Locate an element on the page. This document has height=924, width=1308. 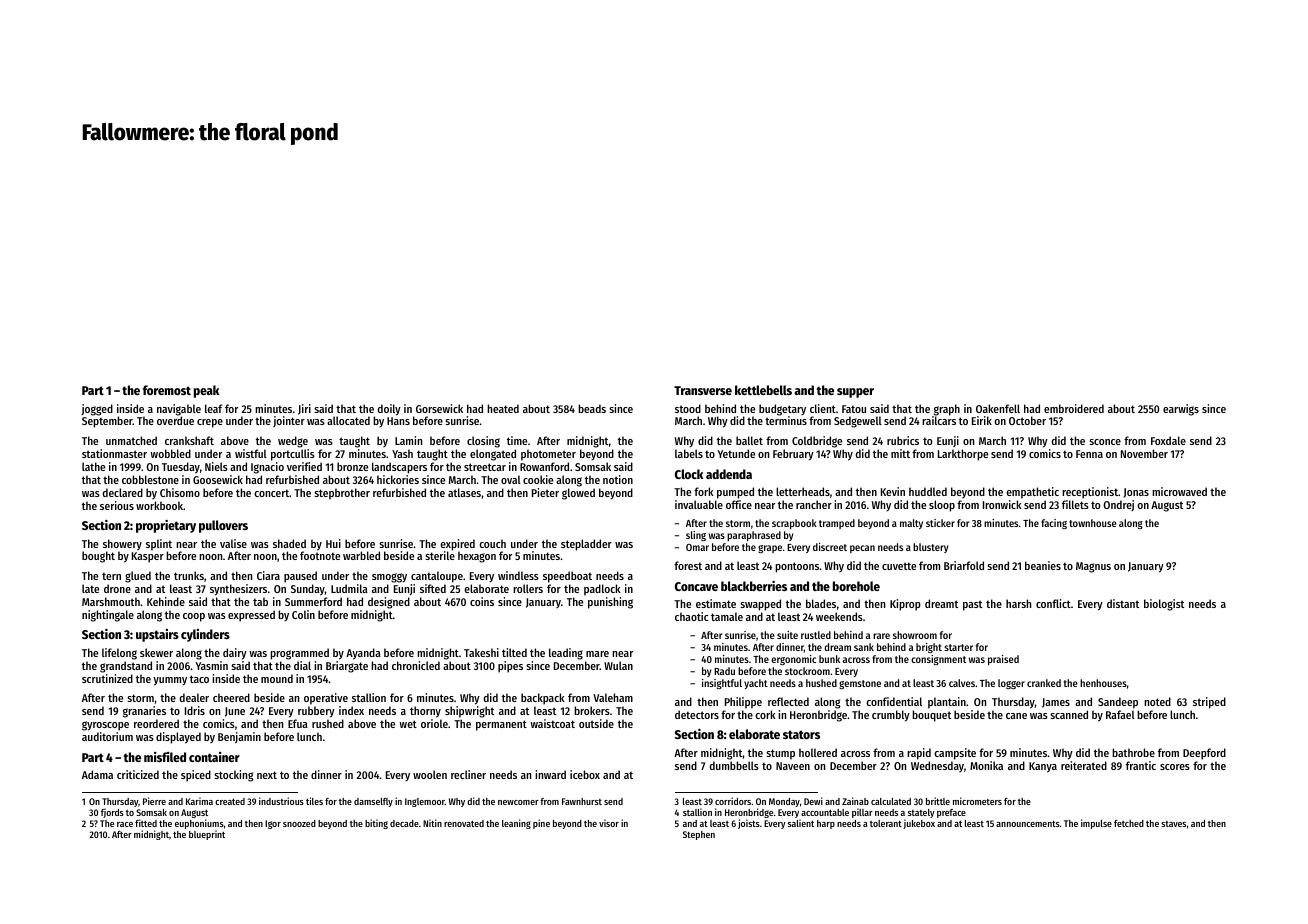
Oakenfell is located at coordinates (998, 408).
